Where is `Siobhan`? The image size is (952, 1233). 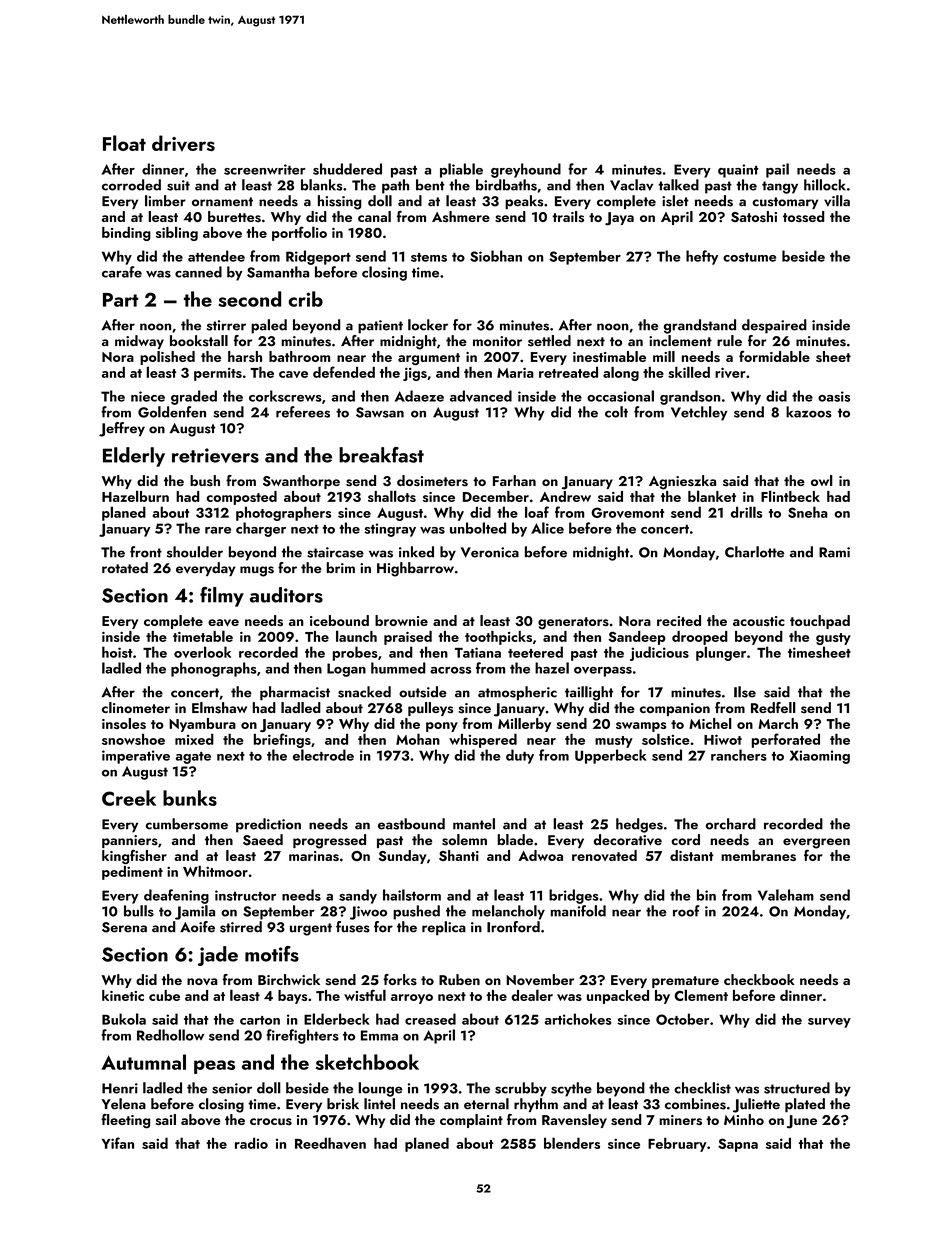 Siobhan is located at coordinates (496, 256).
